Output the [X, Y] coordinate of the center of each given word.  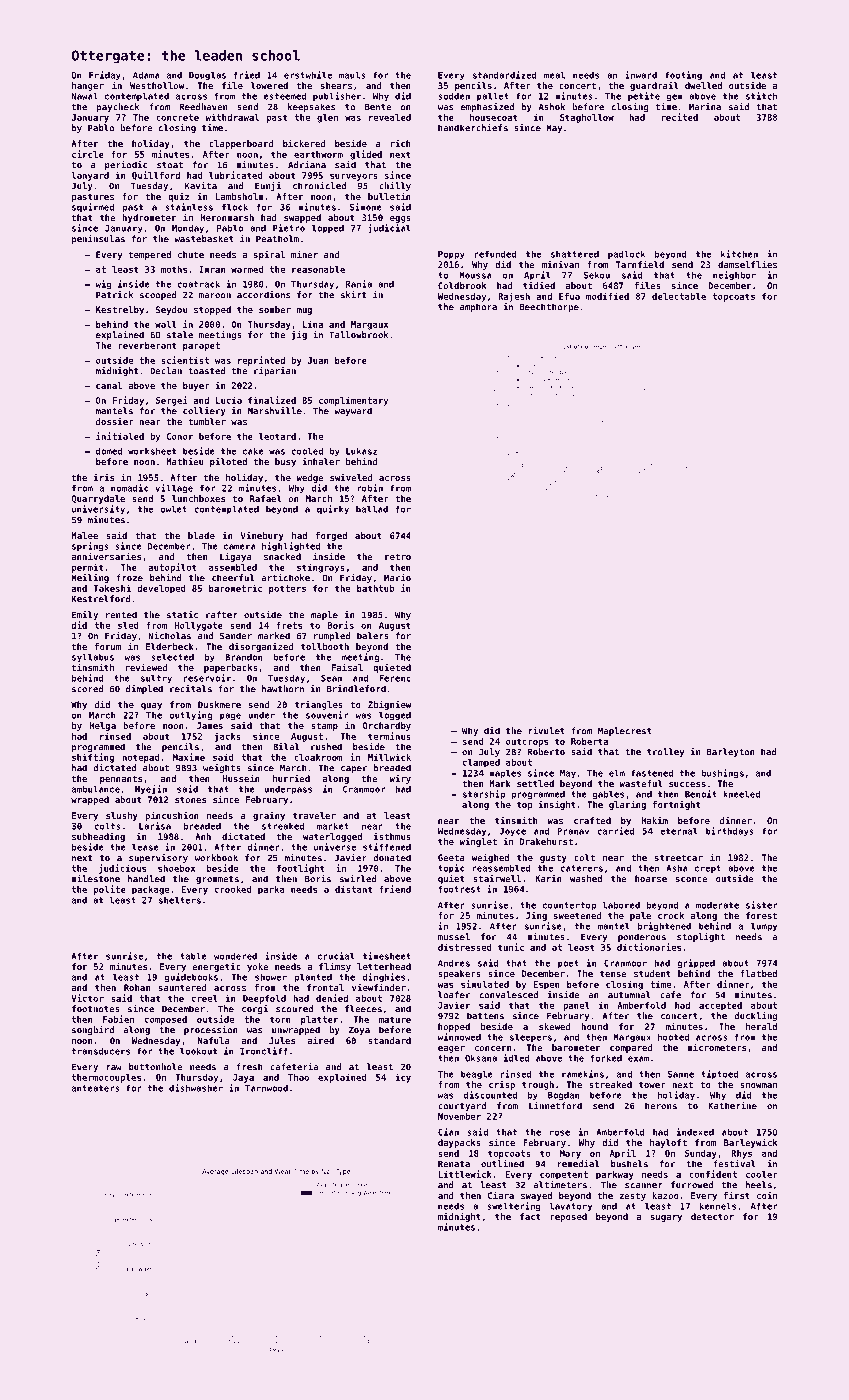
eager [451, 1049]
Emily [85, 615]
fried [247, 75]
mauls [352, 75]
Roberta [589, 741]
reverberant [147, 345]
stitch [761, 96]
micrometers [716, 1047]
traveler [314, 815]
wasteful [641, 783]
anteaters [95, 1088]
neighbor [734, 276]
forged [331, 536]
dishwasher [196, 1088]
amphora [478, 307]
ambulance [95, 789]
